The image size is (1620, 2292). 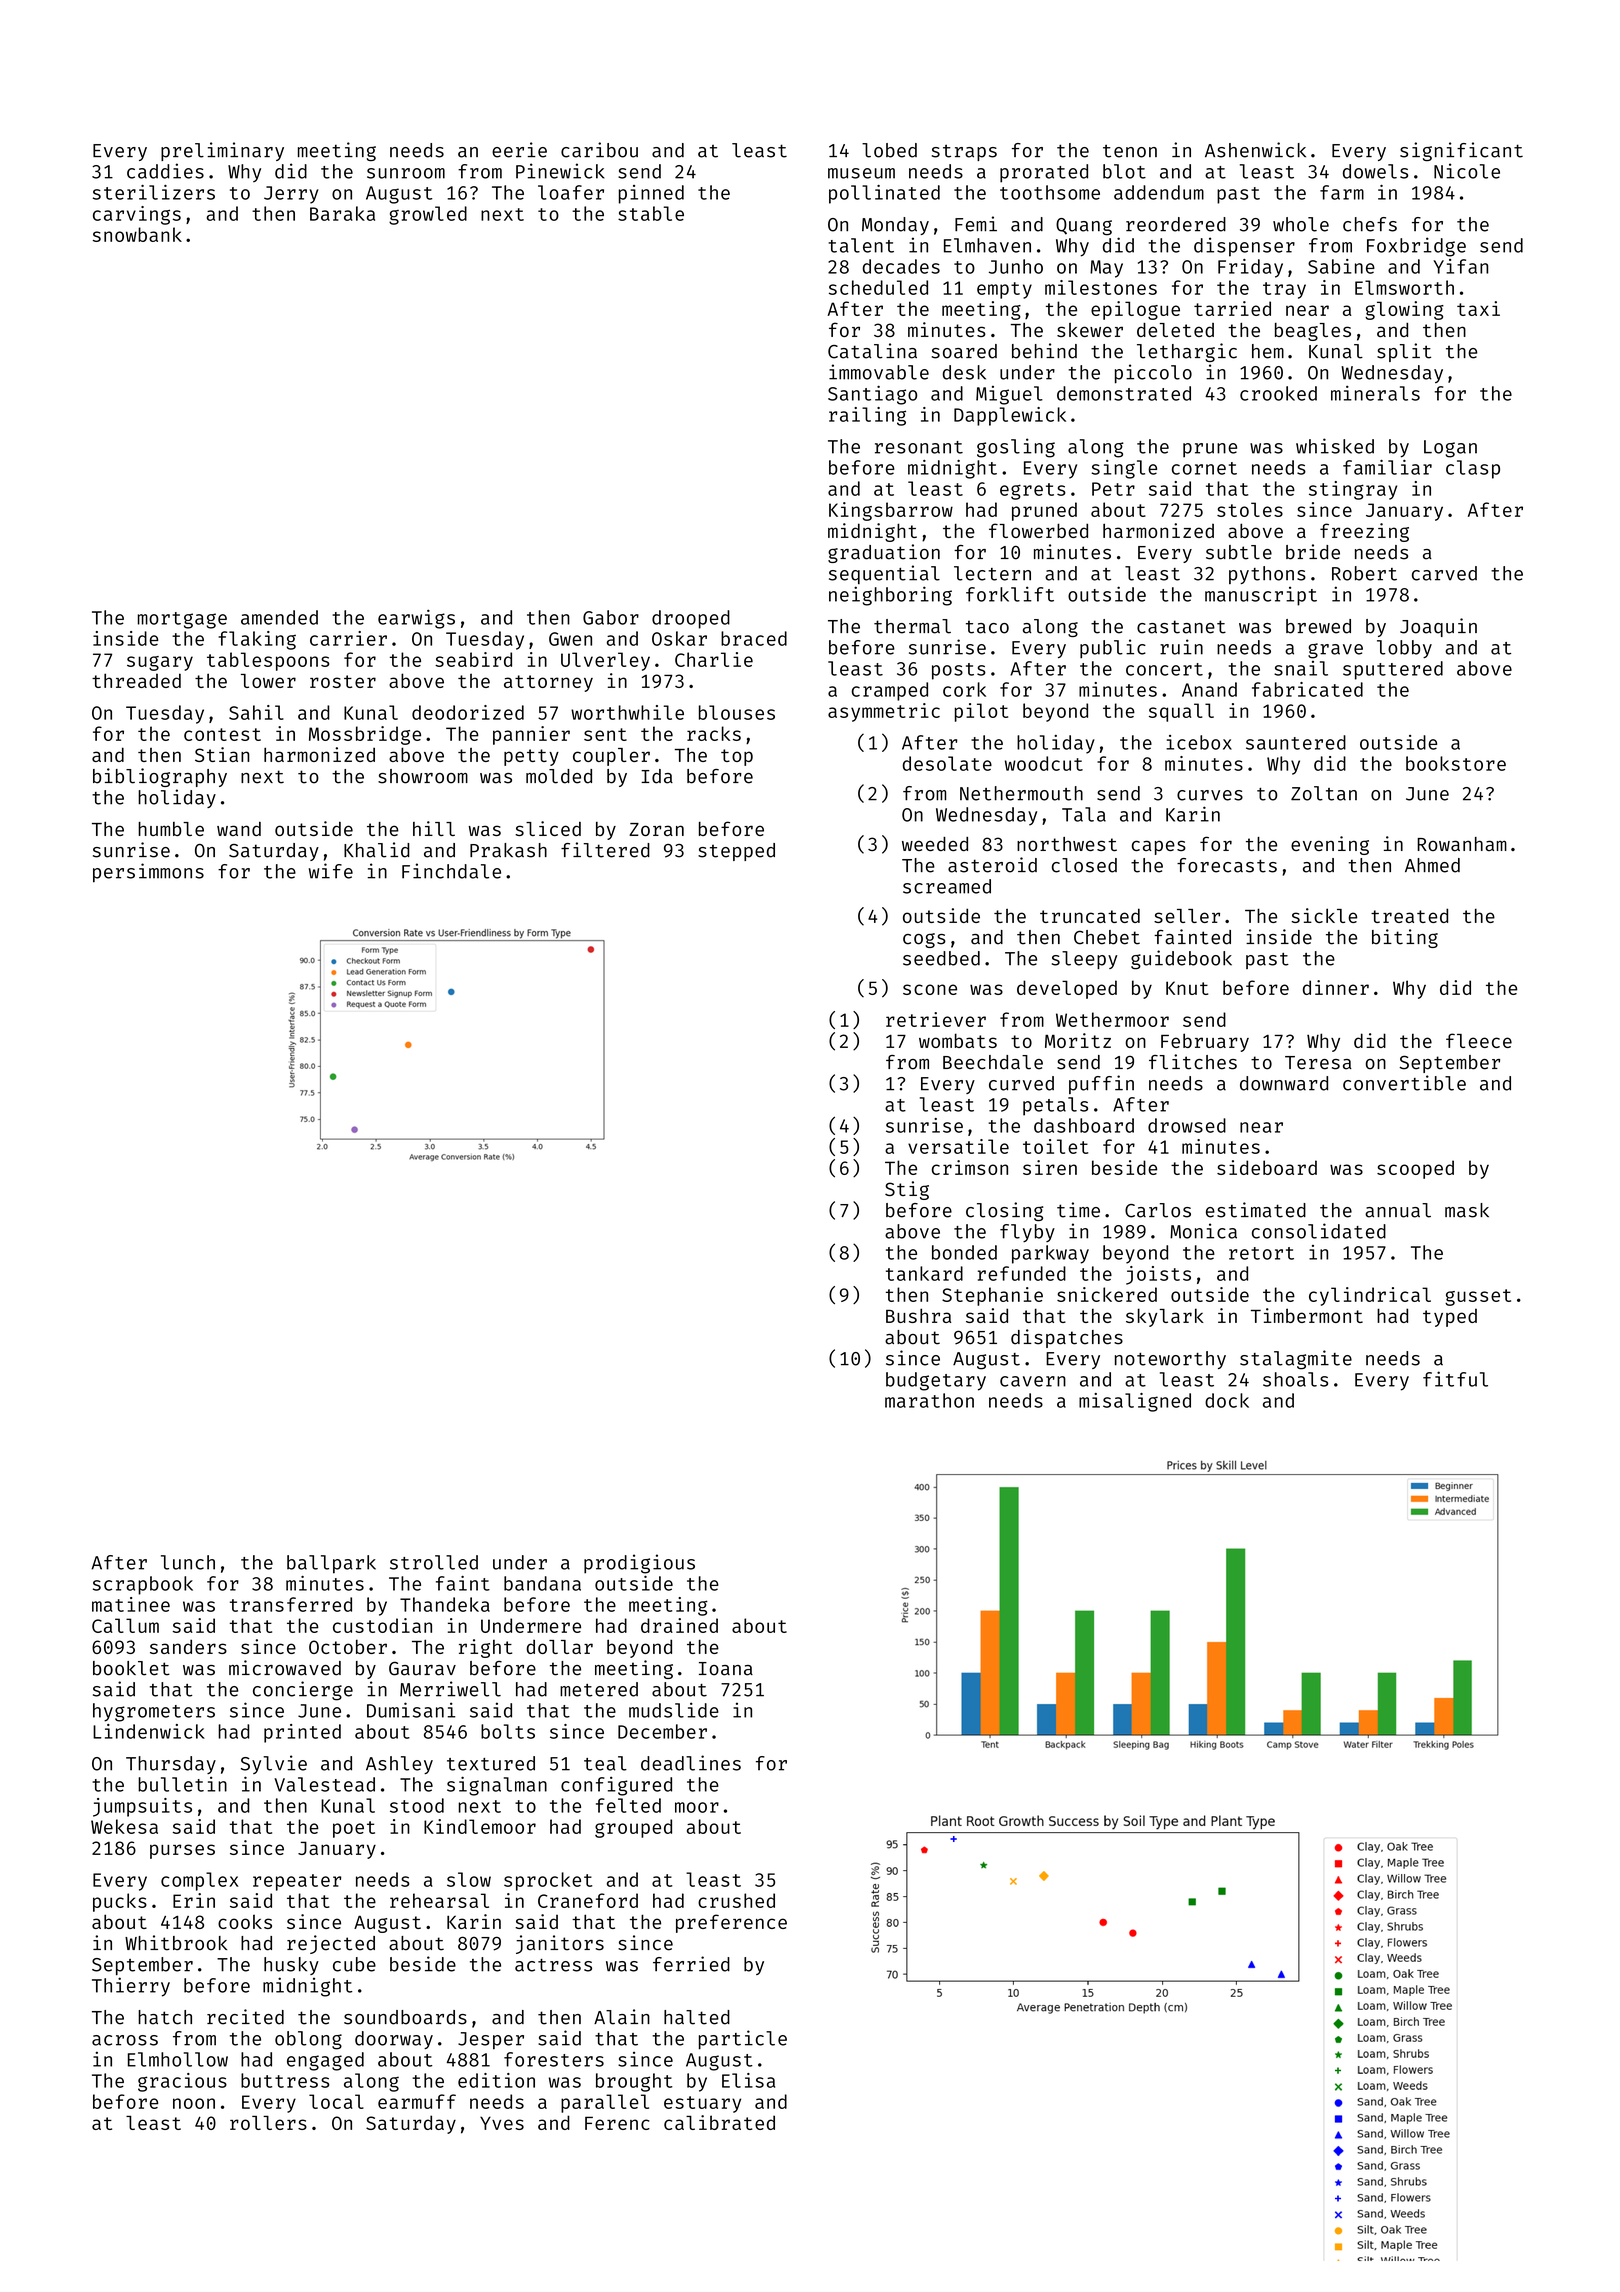 What do you see at coordinates (651, 194) in the screenshot?
I see `pinned` at bounding box center [651, 194].
